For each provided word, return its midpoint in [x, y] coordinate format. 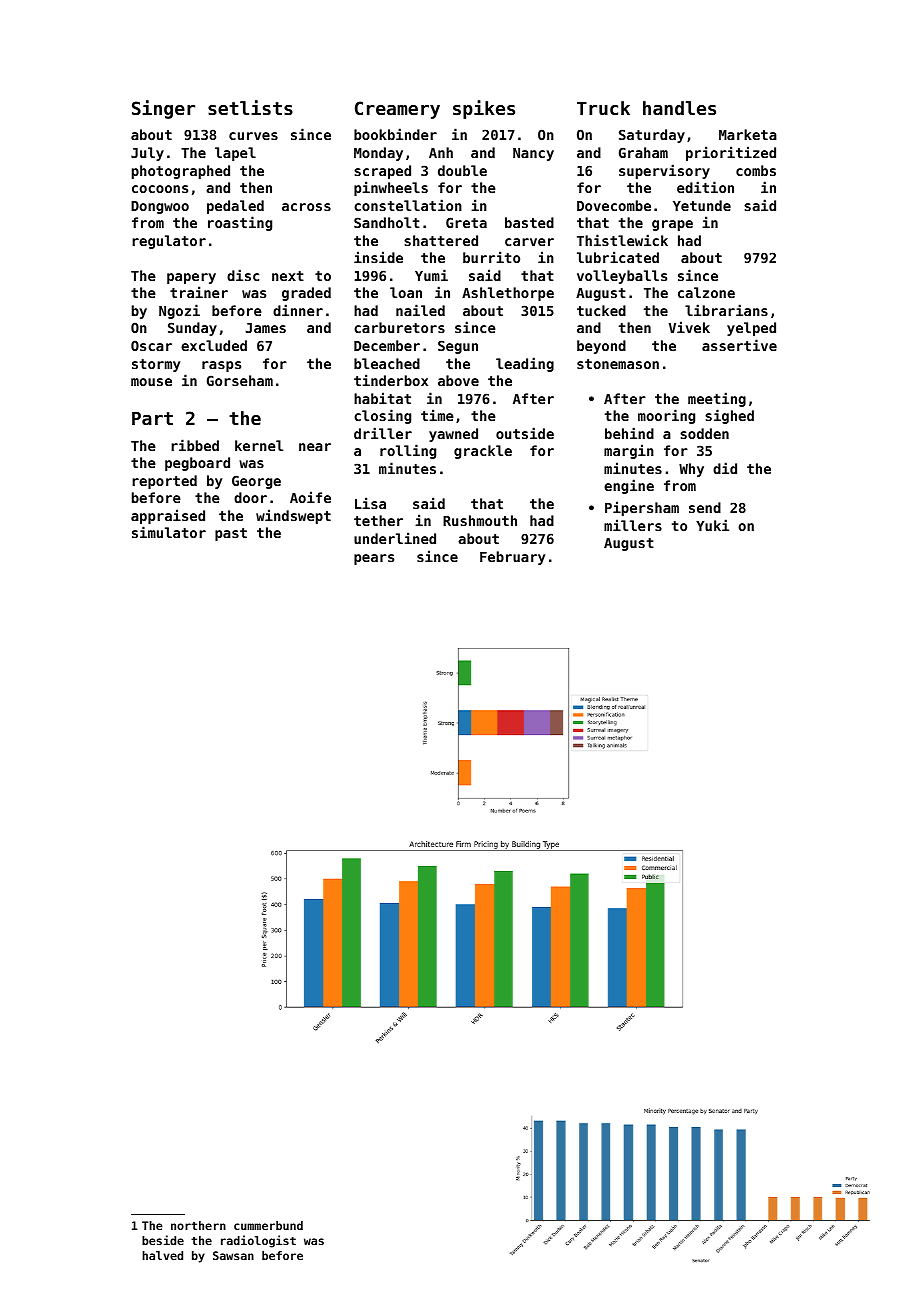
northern [198, 1225]
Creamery [397, 110]
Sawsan [233, 1255]
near [315, 447]
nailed [420, 310]
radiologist [258, 1241]
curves [253, 136]
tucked [601, 310]
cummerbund [268, 1225]
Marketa [748, 134]
